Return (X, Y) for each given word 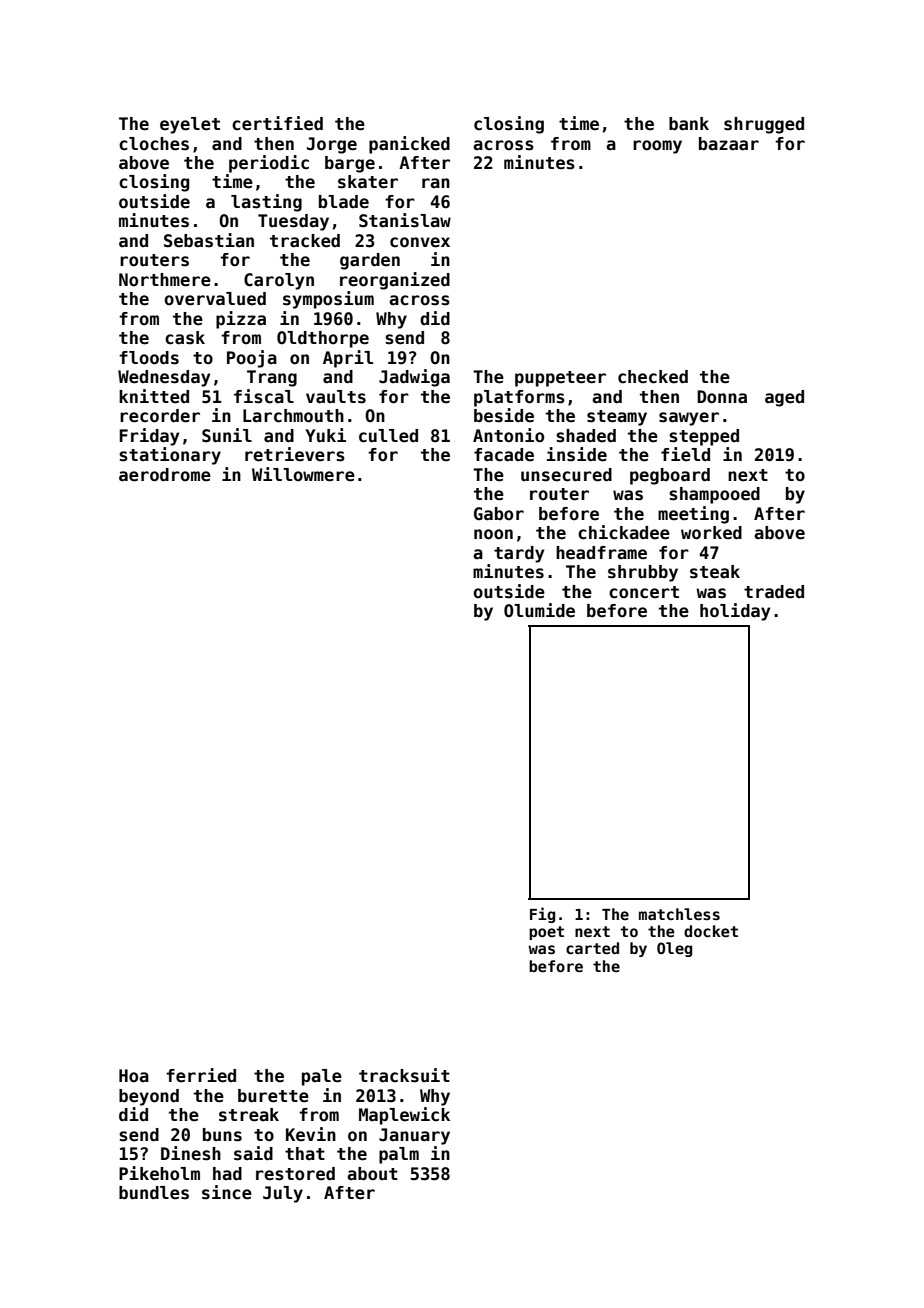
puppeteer (560, 379)
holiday (735, 612)
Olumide (539, 610)
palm (399, 1155)
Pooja (252, 359)
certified (277, 123)
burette (273, 1096)
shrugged (764, 125)
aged (784, 398)
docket (711, 931)
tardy (519, 554)
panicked (409, 145)
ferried (201, 1075)
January (414, 1136)
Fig (542, 915)
